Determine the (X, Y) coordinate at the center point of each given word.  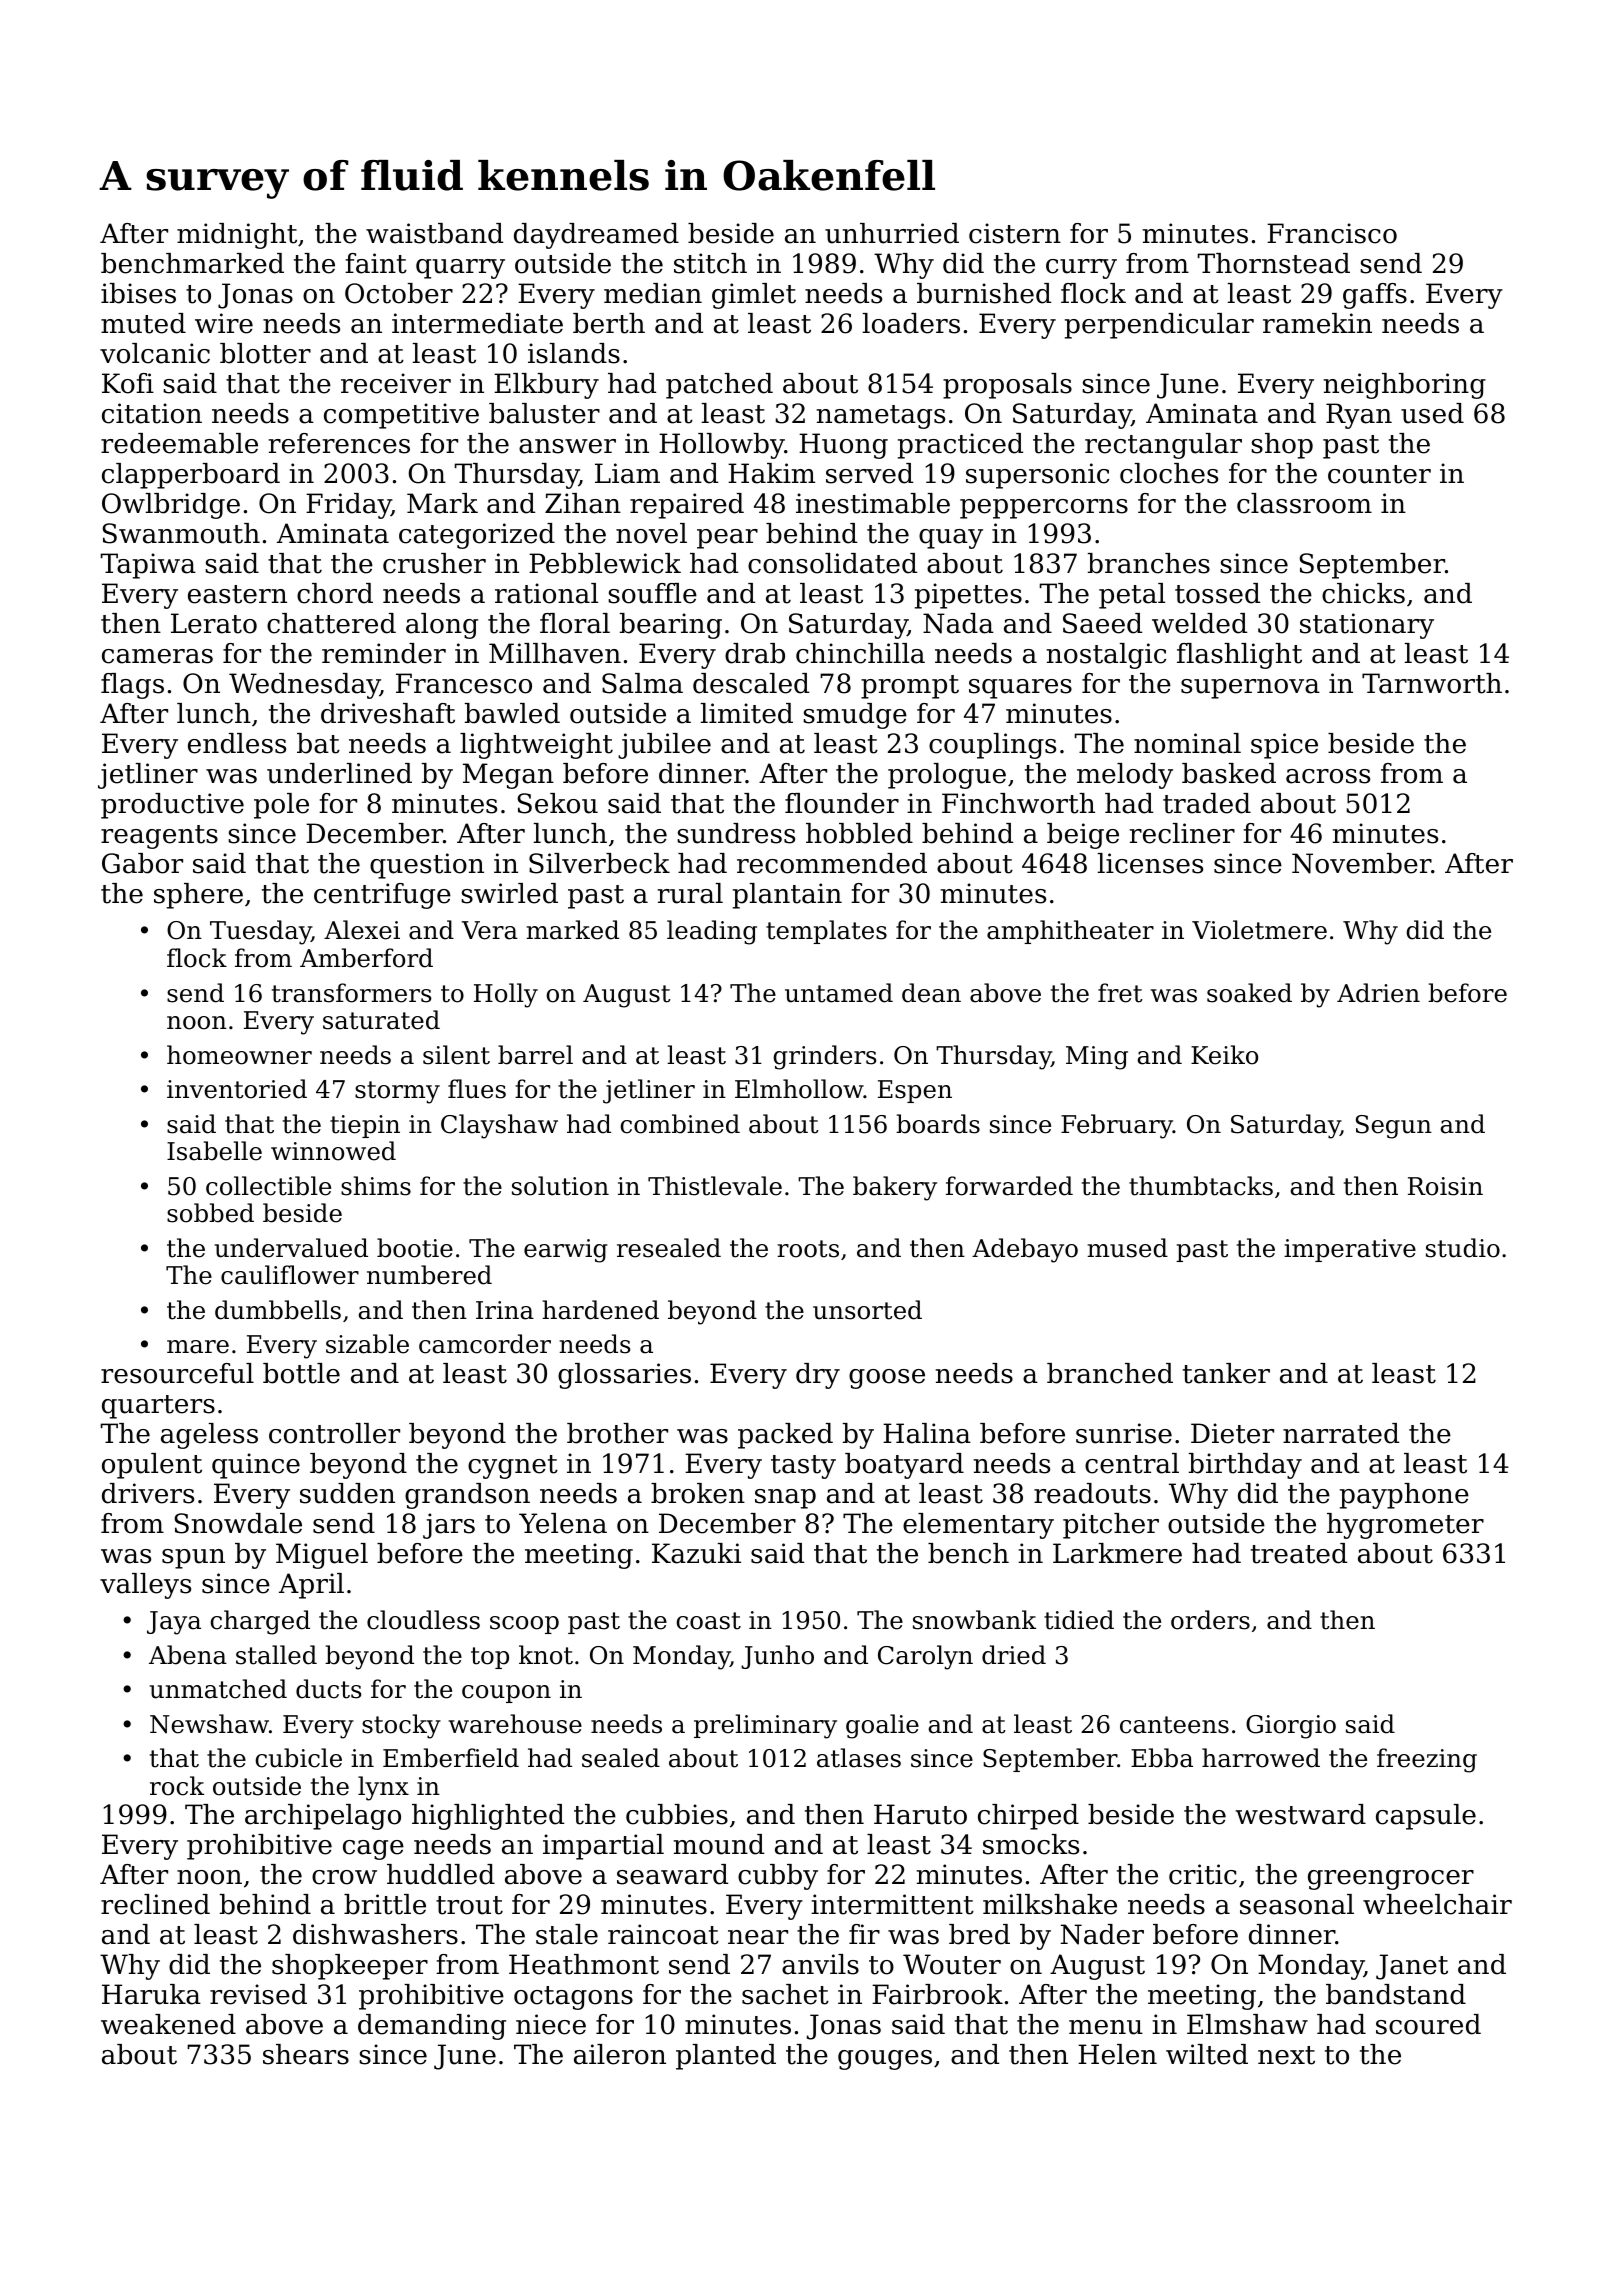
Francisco (1332, 233)
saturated (381, 1020)
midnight (237, 236)
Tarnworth (1432, 683)
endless (237, 743)
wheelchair (1437, 1904)
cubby (778, 1877)
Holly (506, 995)
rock (177, 1786)
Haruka (151, 1994)
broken (698, 1493)
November (1361, 863)
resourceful (177, 1373)
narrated (1341, 1433)
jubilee (664, 746)
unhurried (892, 233)
